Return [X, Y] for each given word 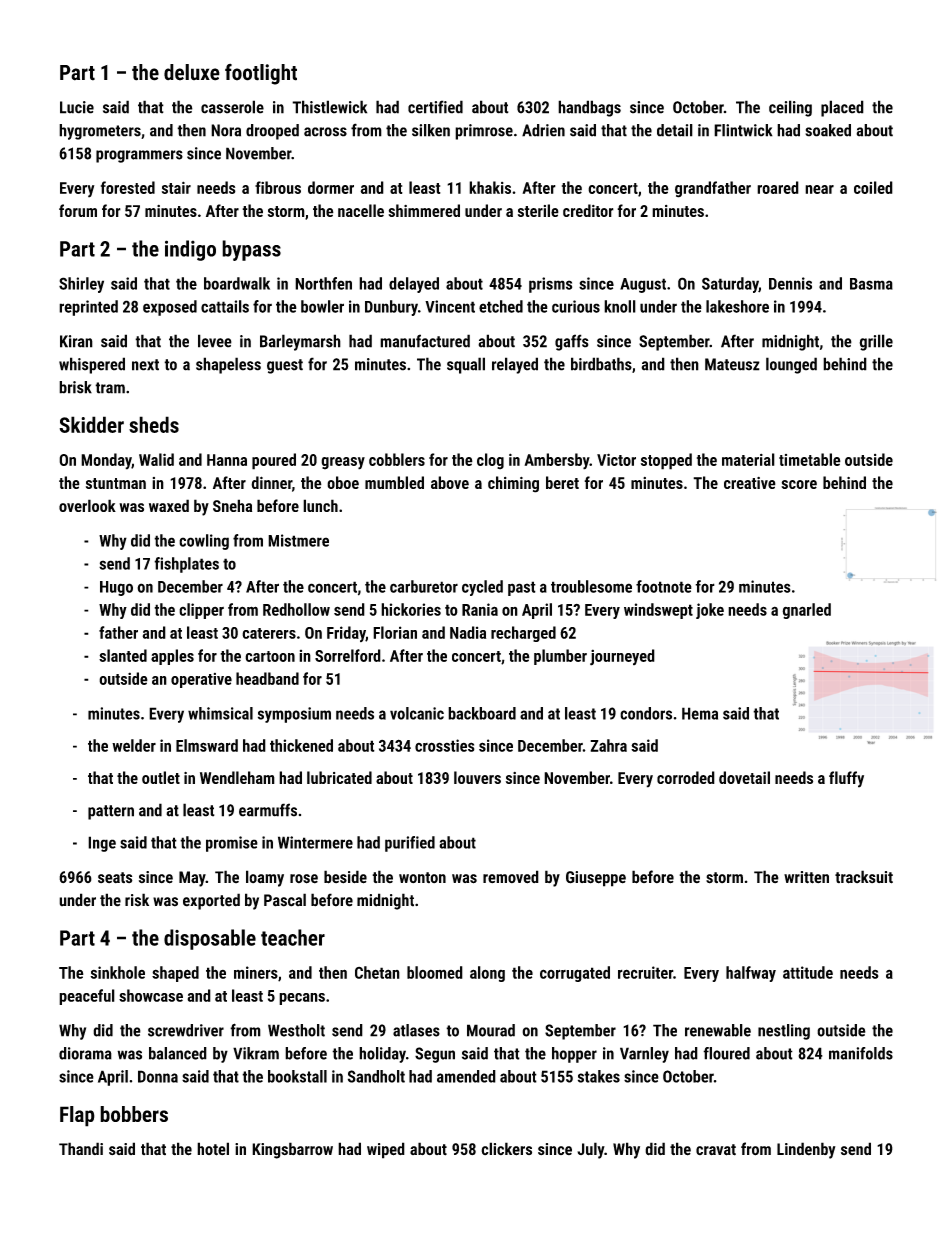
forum [78, 210]
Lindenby [806, 1150]
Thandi [81, 1148]
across [325, 132]
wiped [386, 1150]
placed [842, 108]
